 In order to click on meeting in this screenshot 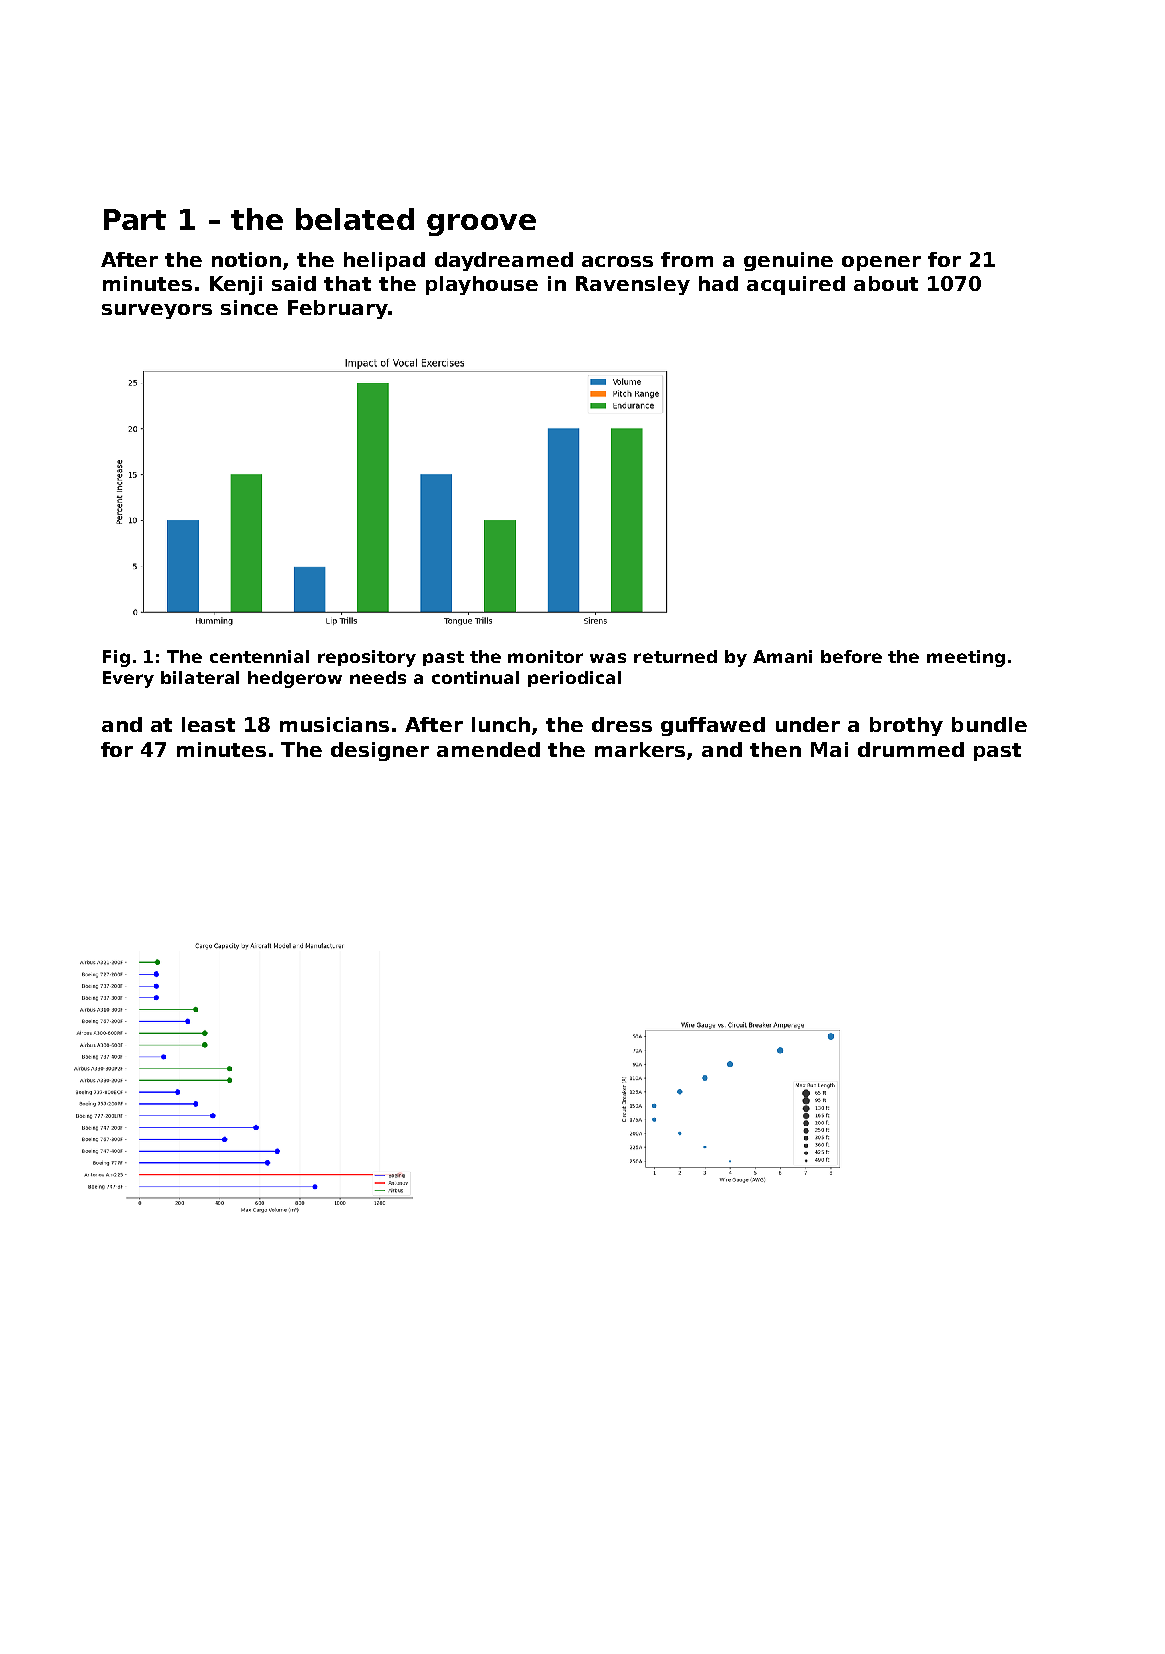, I will do `click(966, 658)`.
